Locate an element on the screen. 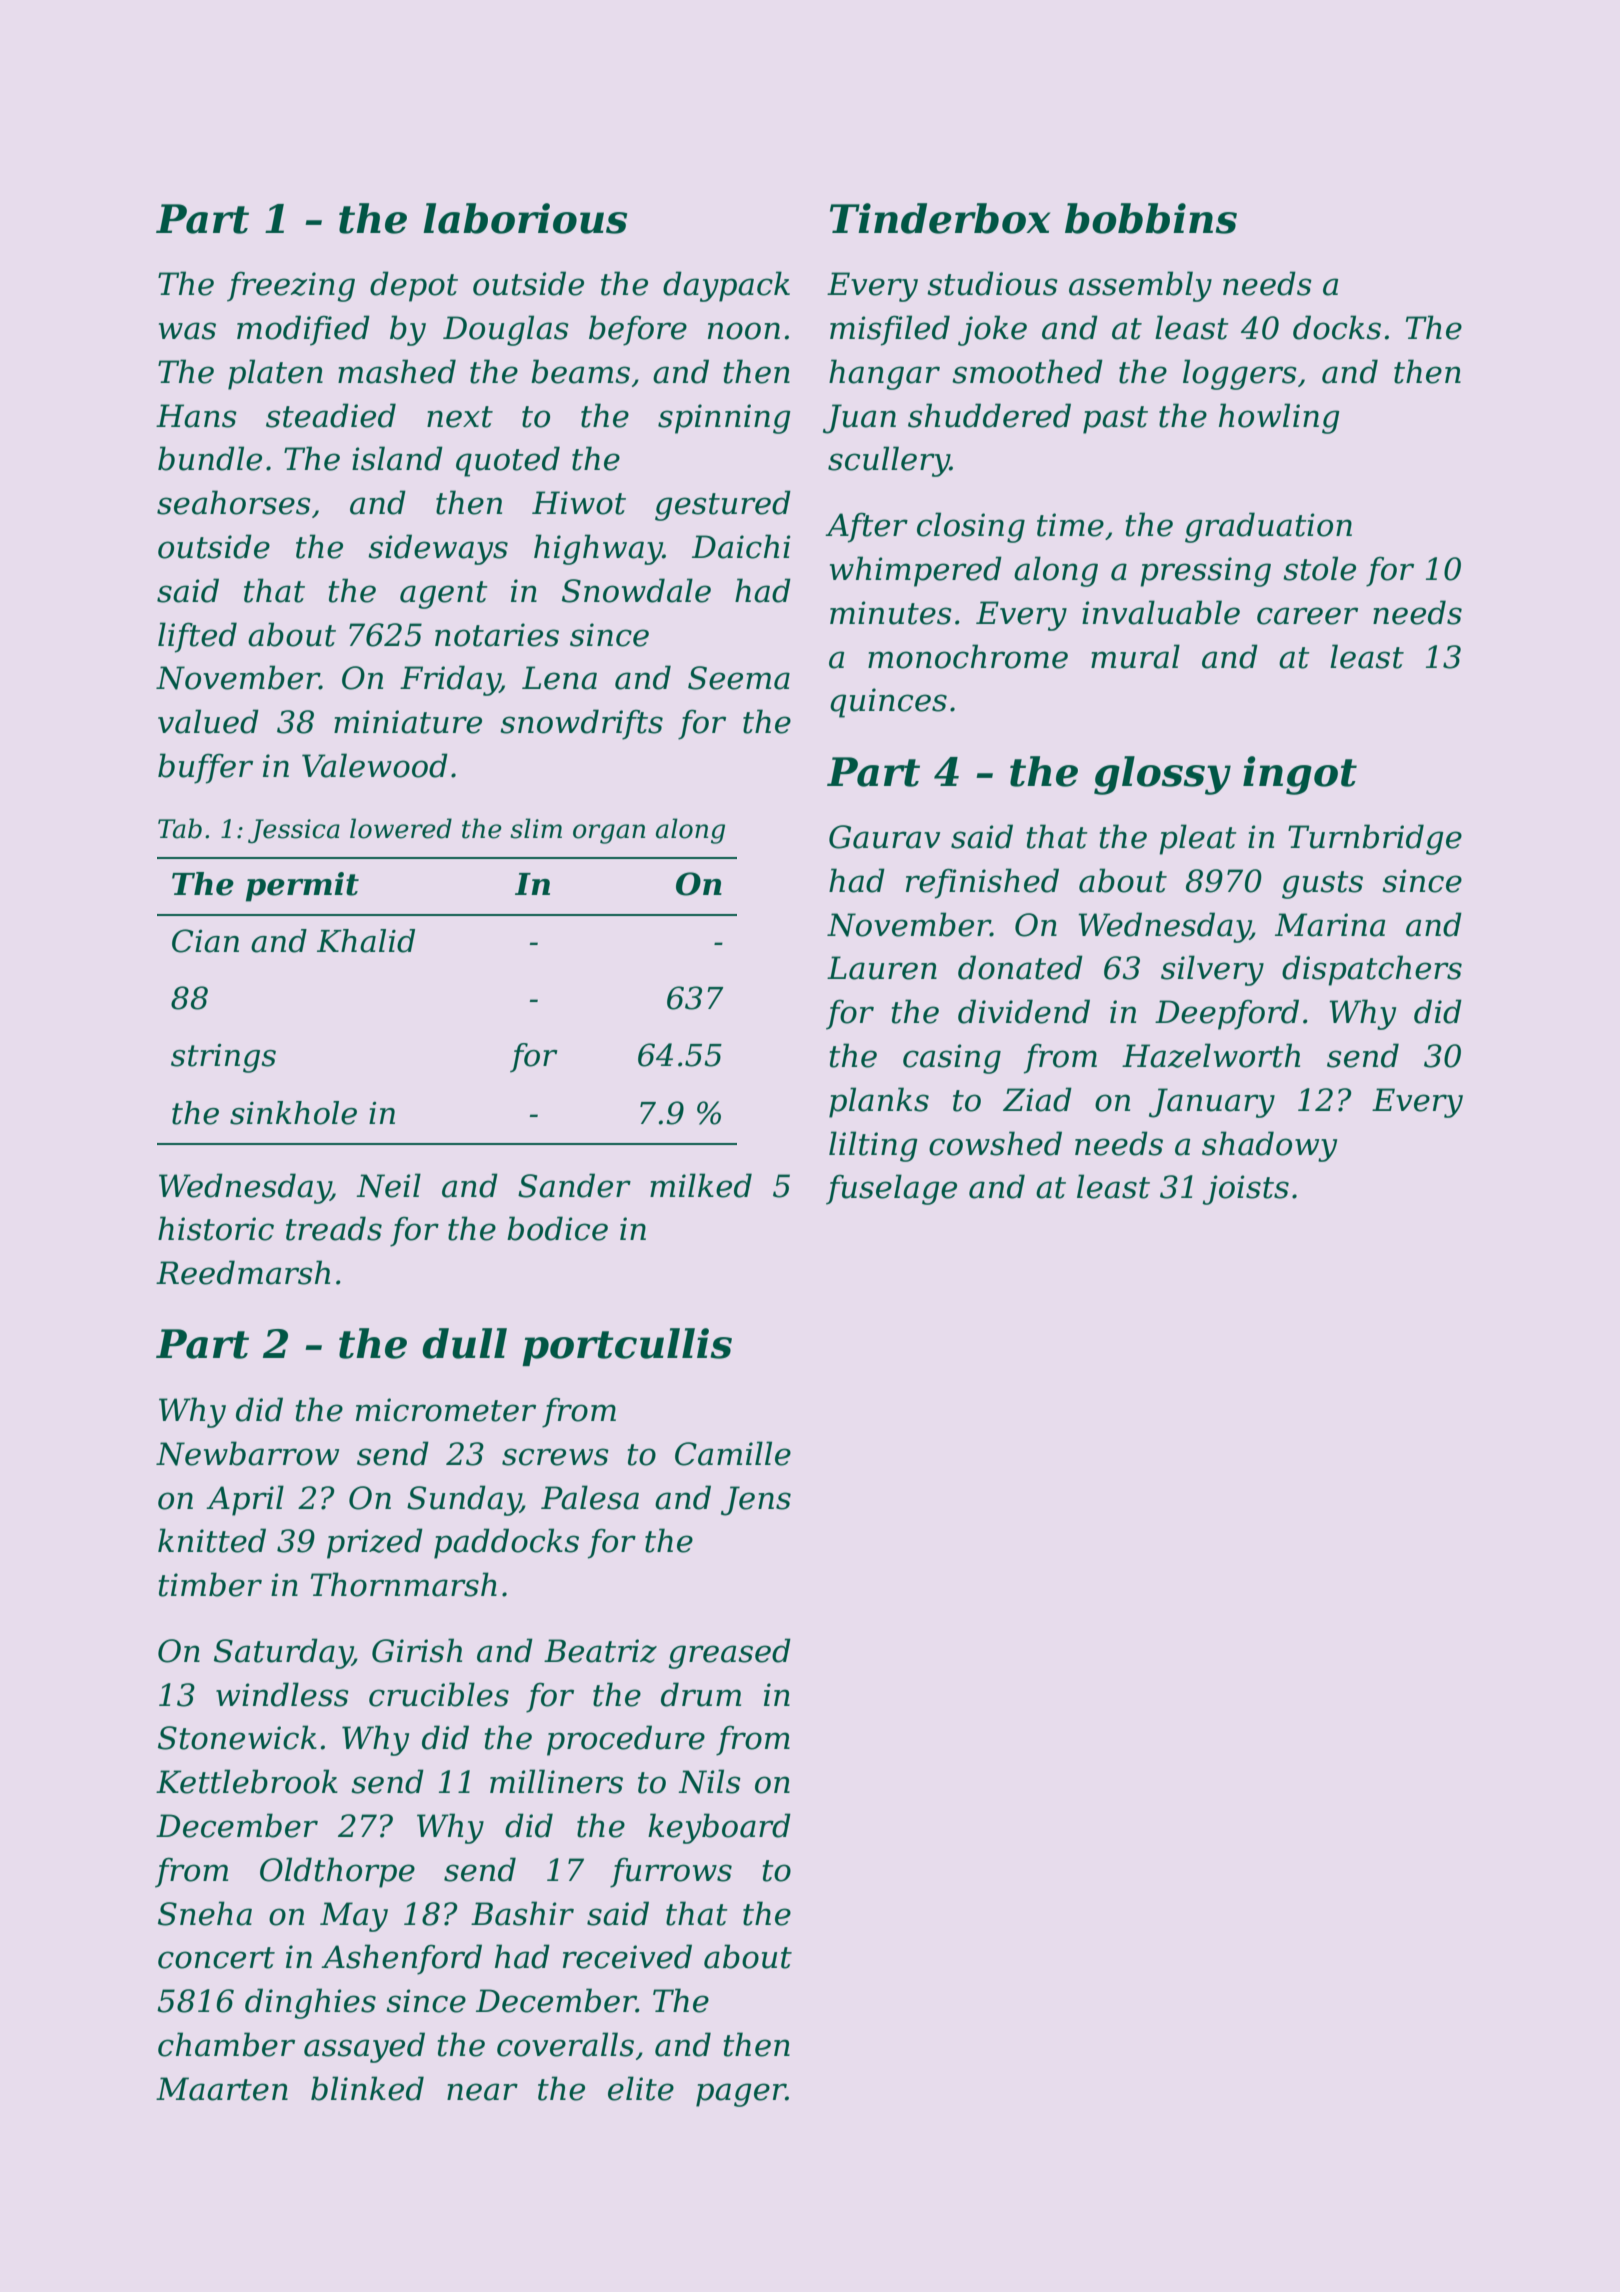  Tinderbox is located at coordinates (940, 218).
